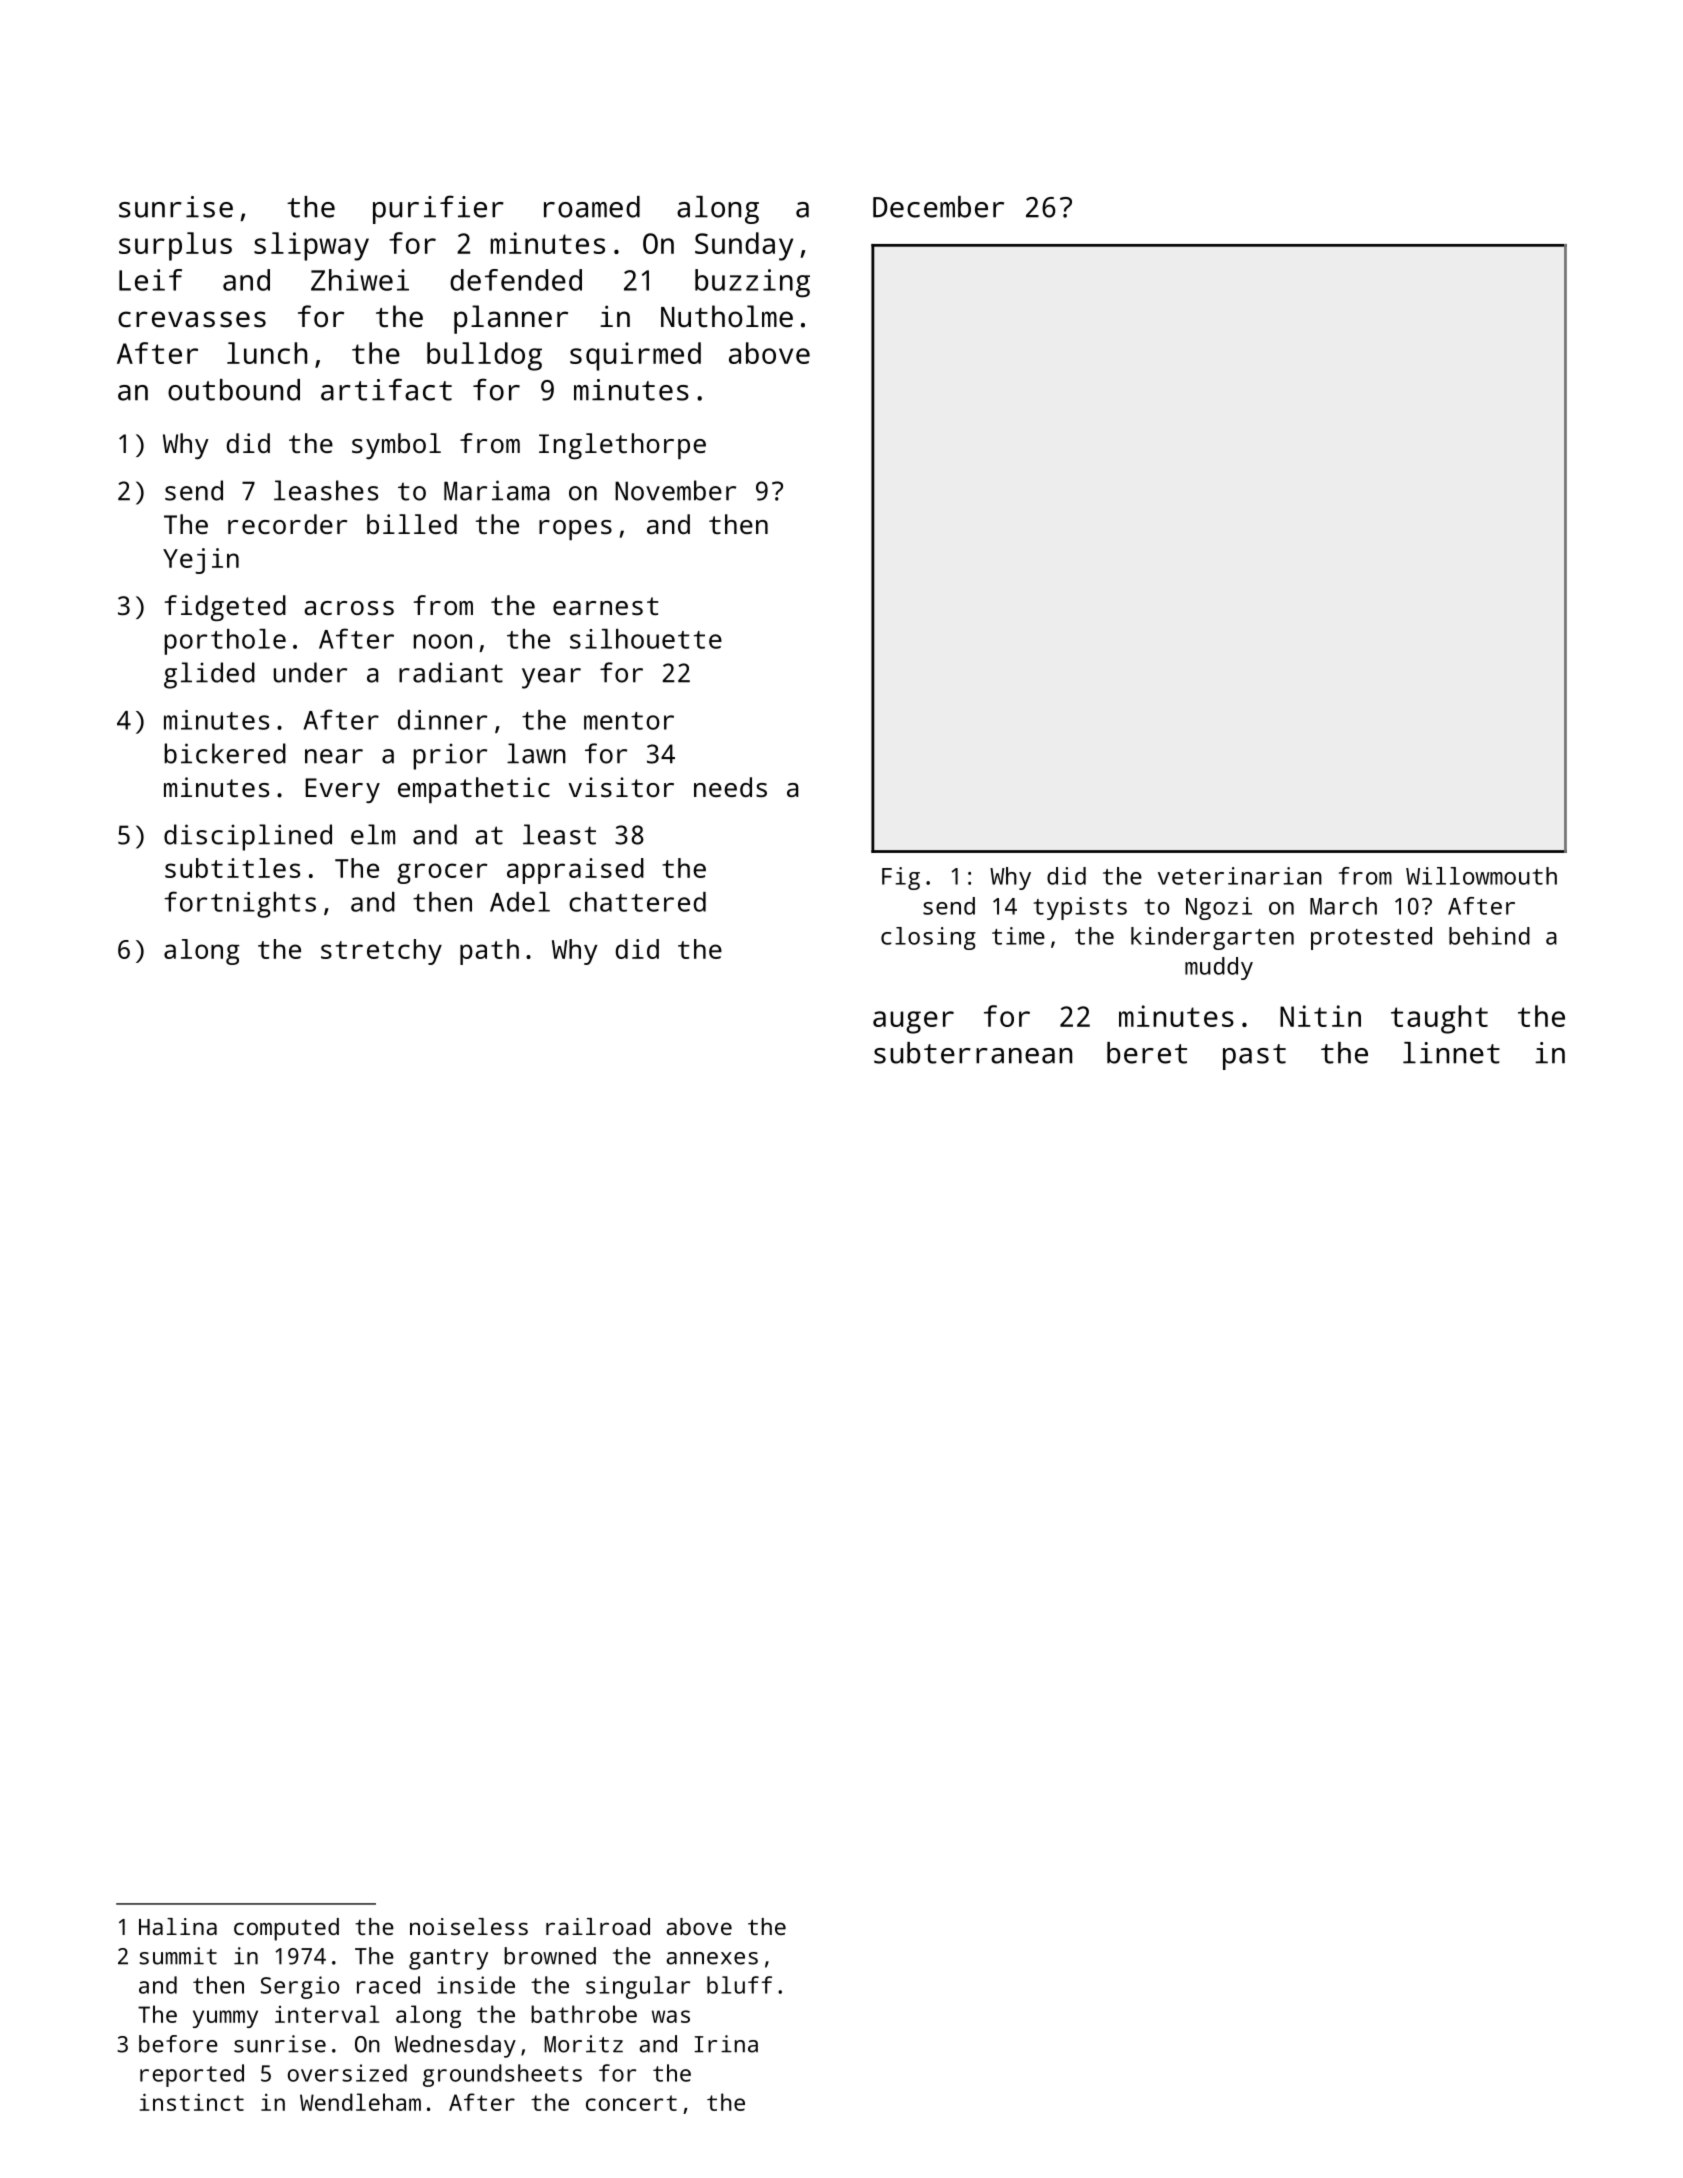  What do you see at coordinates (1489, 936) in the screenshot?
I see `behind` at bounding box center [1489, 936].
